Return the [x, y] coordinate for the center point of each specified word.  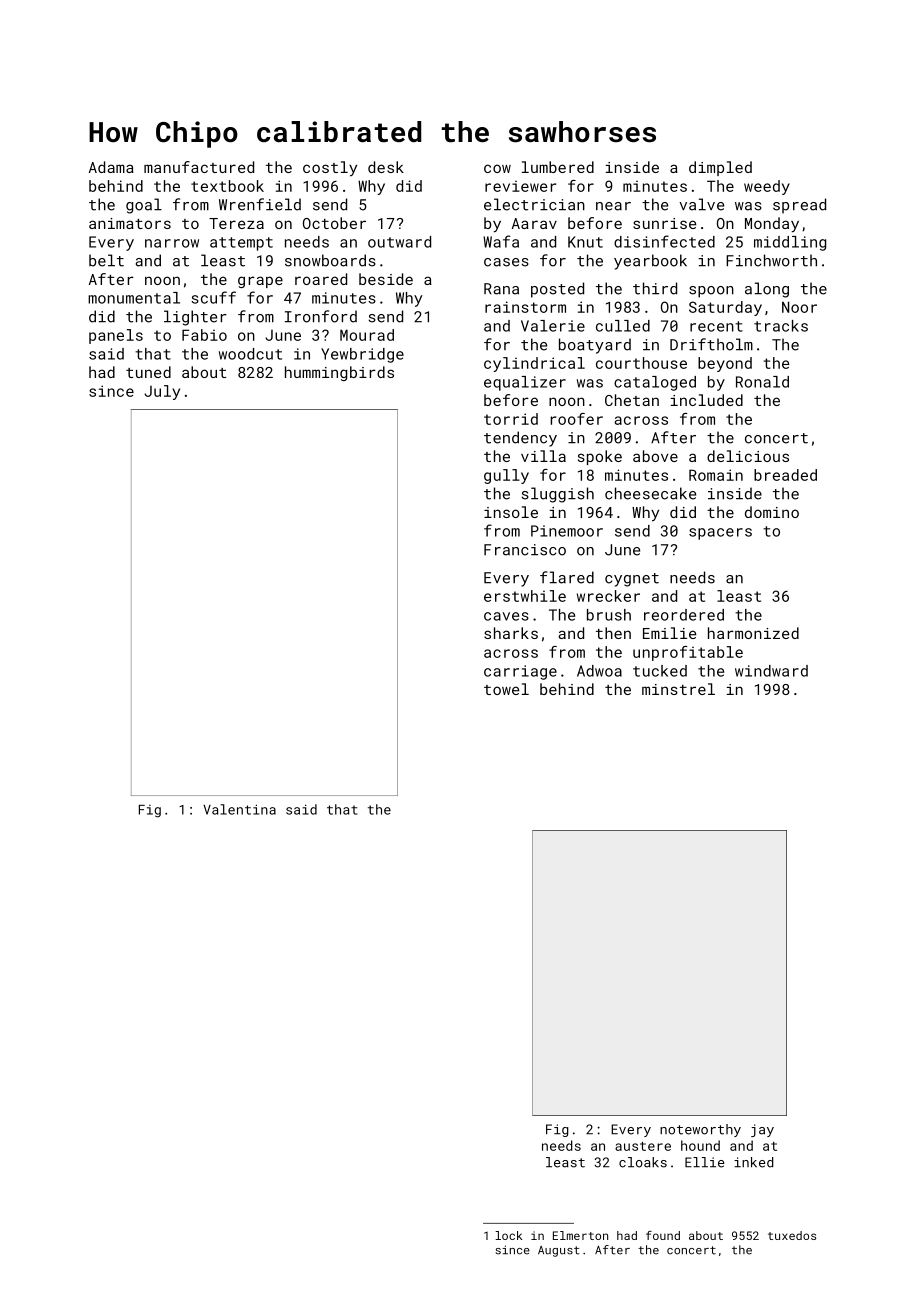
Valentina [239, 809]
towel [506, 689]
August [559, 1251]
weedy [767, 187]
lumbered [558, 167]
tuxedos [792, 1235]
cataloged [655, 383]
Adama [111, 167]
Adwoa [599, 671]
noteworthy [700, 1130]
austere [643, 1146]
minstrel [678, 689]
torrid [511, 419]
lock [508, 1235]
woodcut [250, 354]
